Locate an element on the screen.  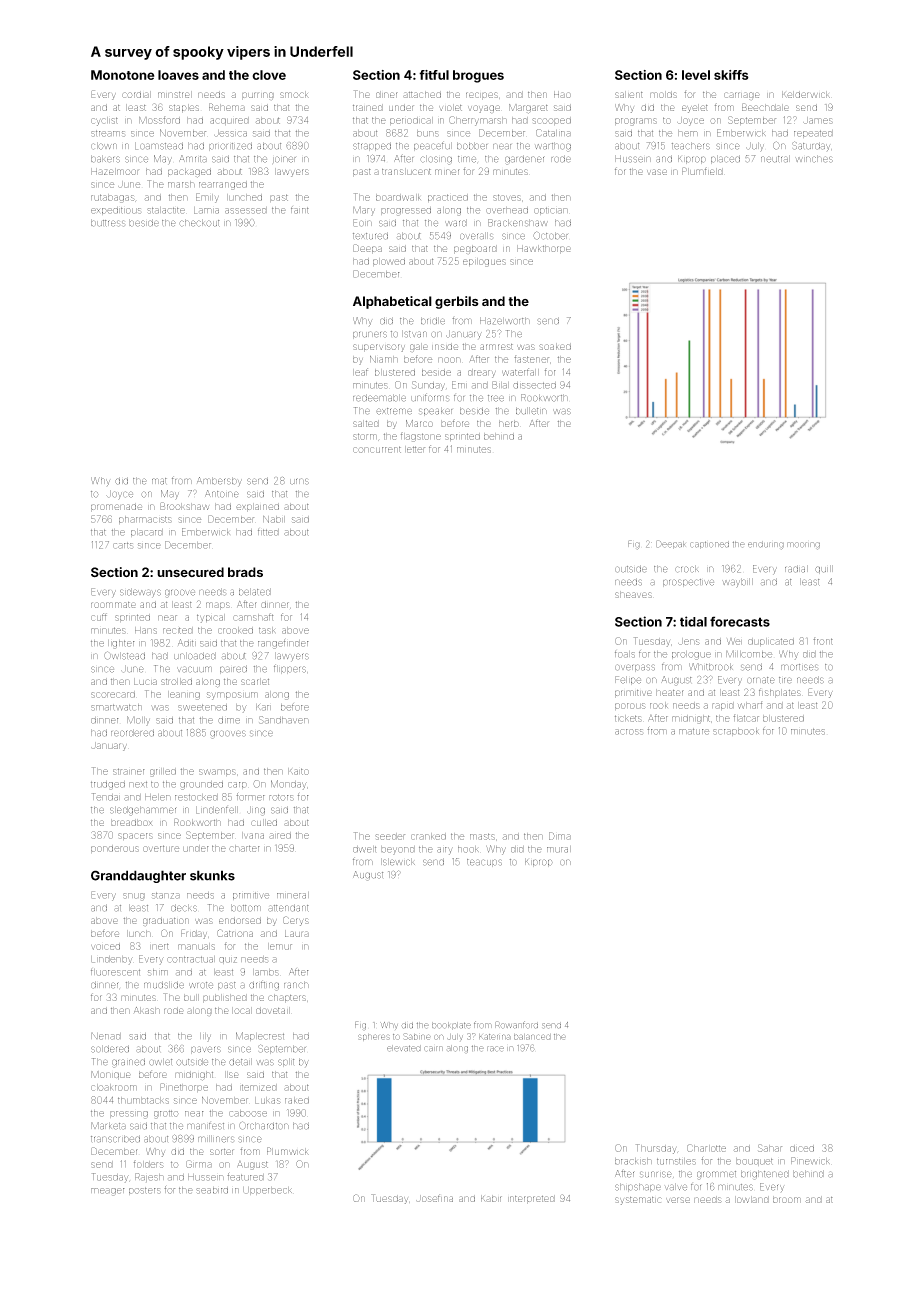
interpreted is located at coordinates (531, 1199).
